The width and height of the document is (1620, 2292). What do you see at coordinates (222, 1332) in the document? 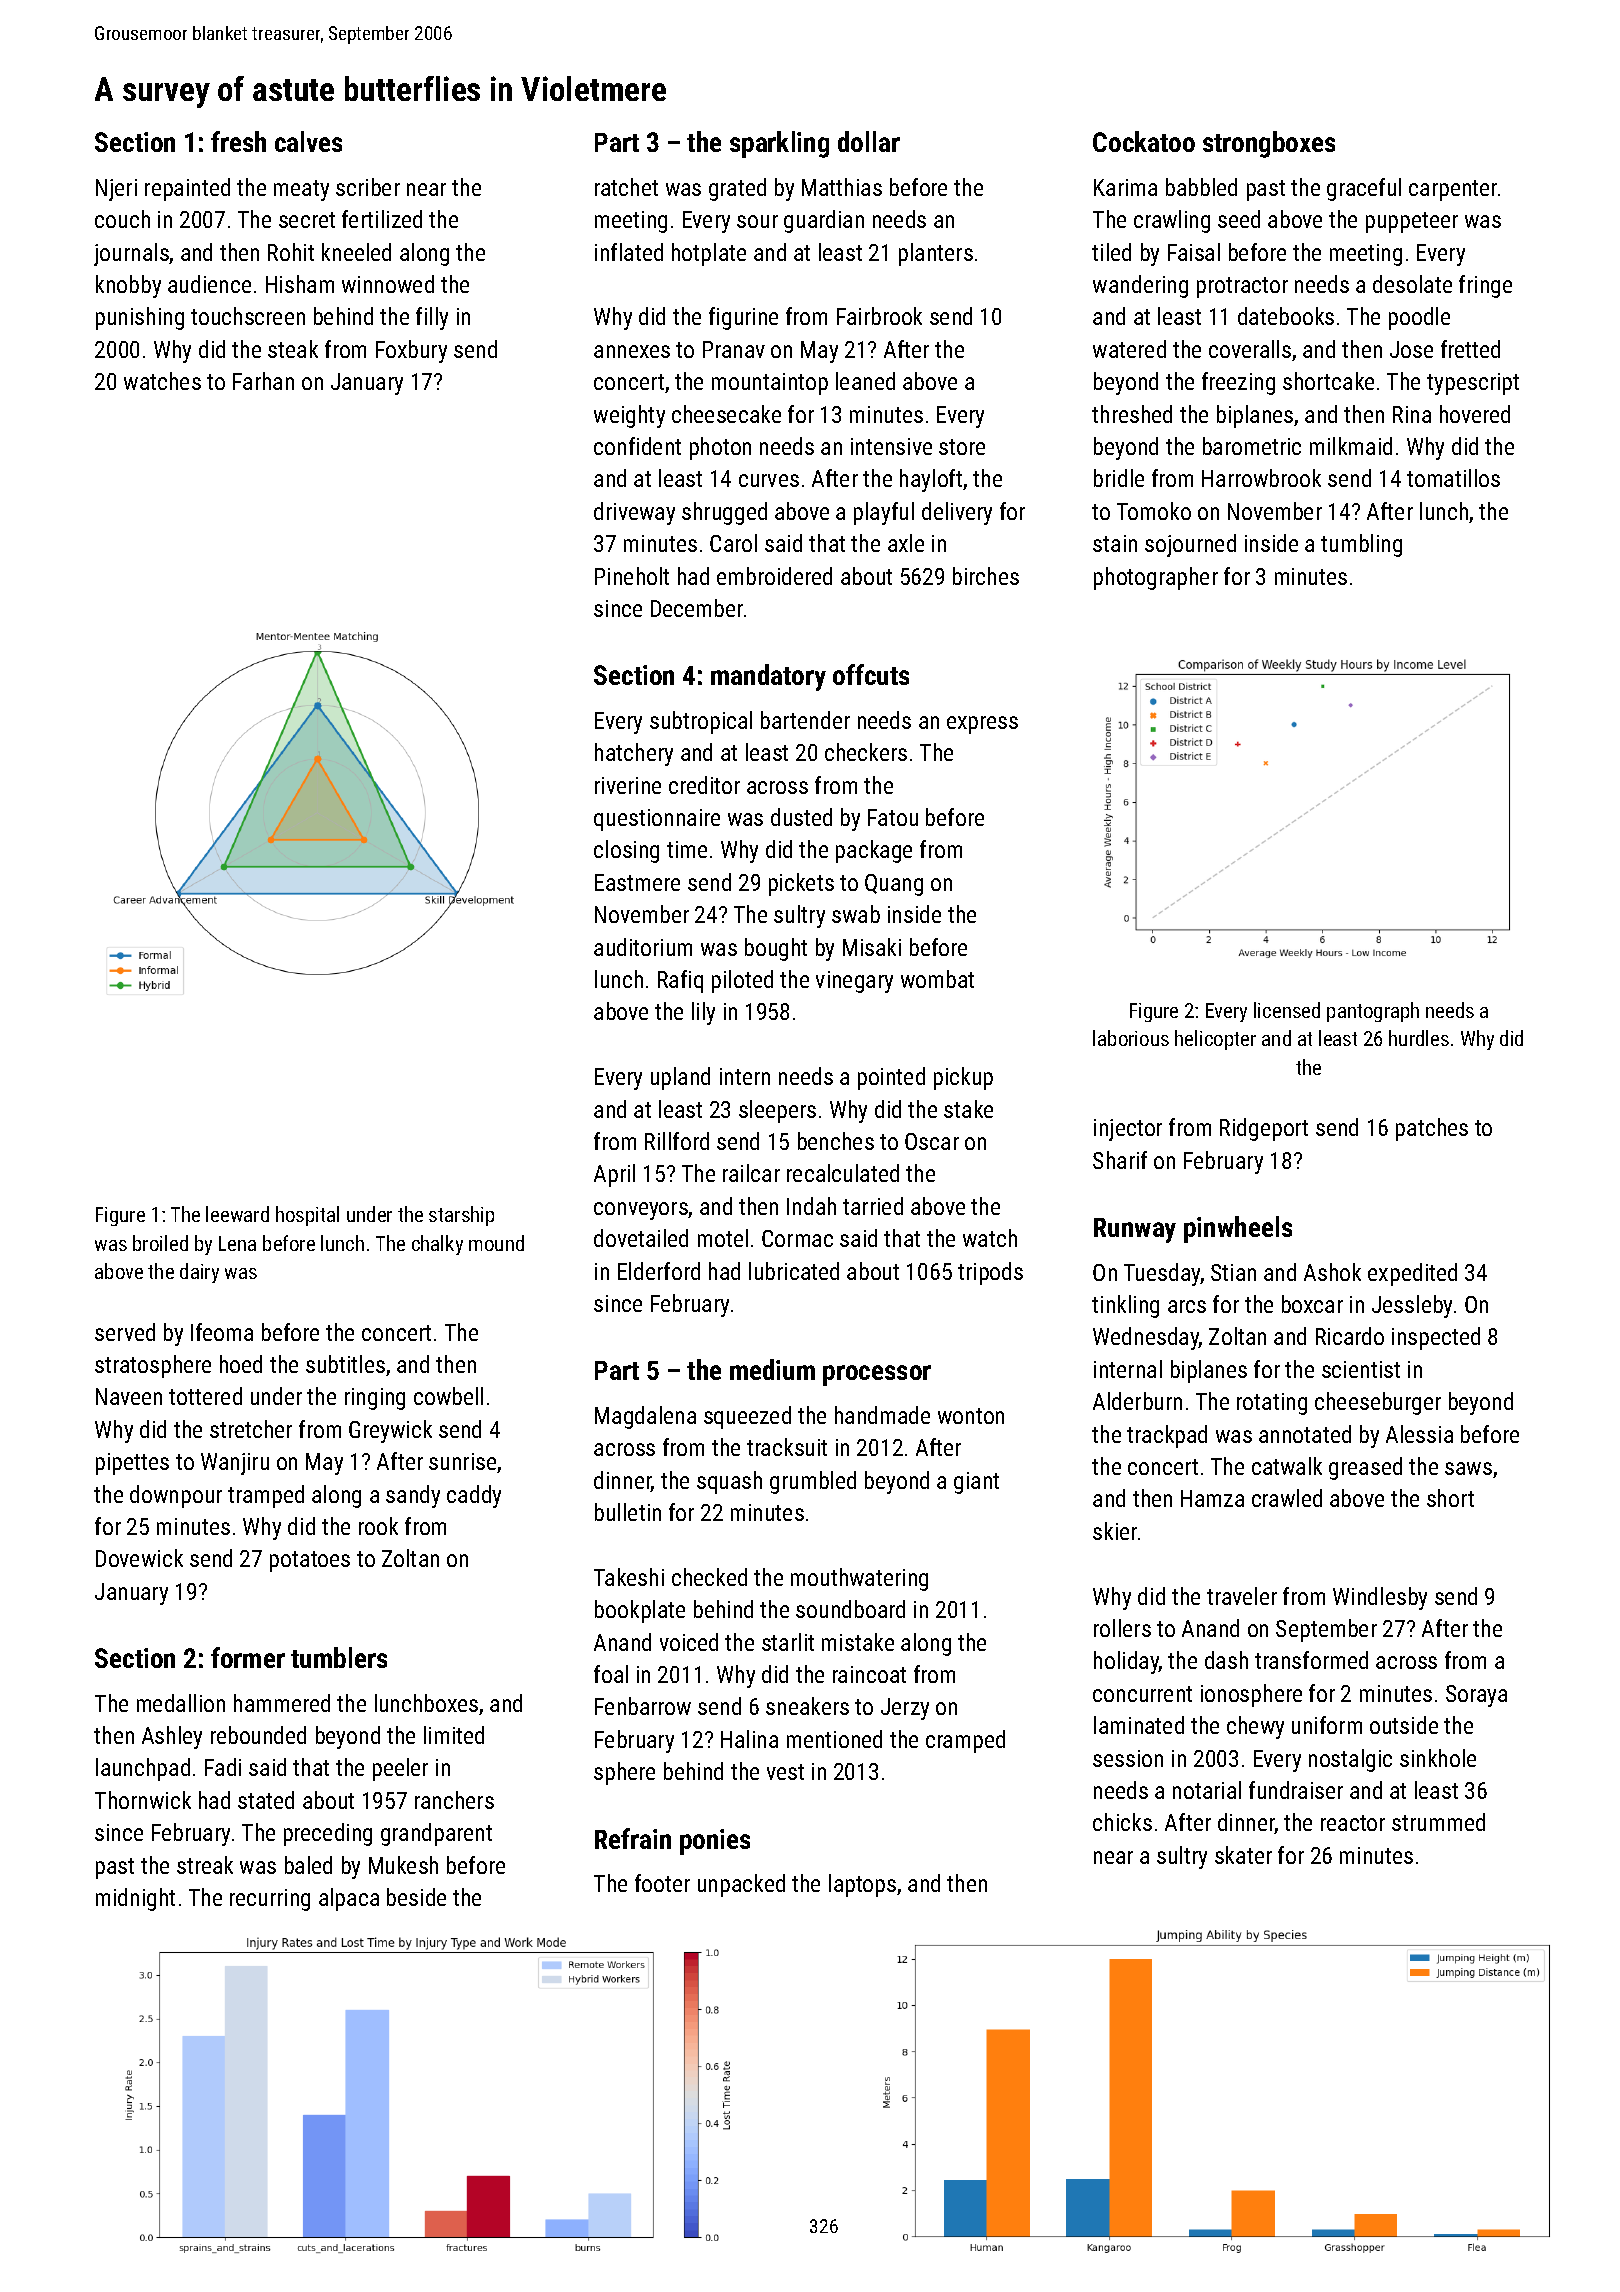
I see `Ifeoma` at bounding box center [222, 1332].
